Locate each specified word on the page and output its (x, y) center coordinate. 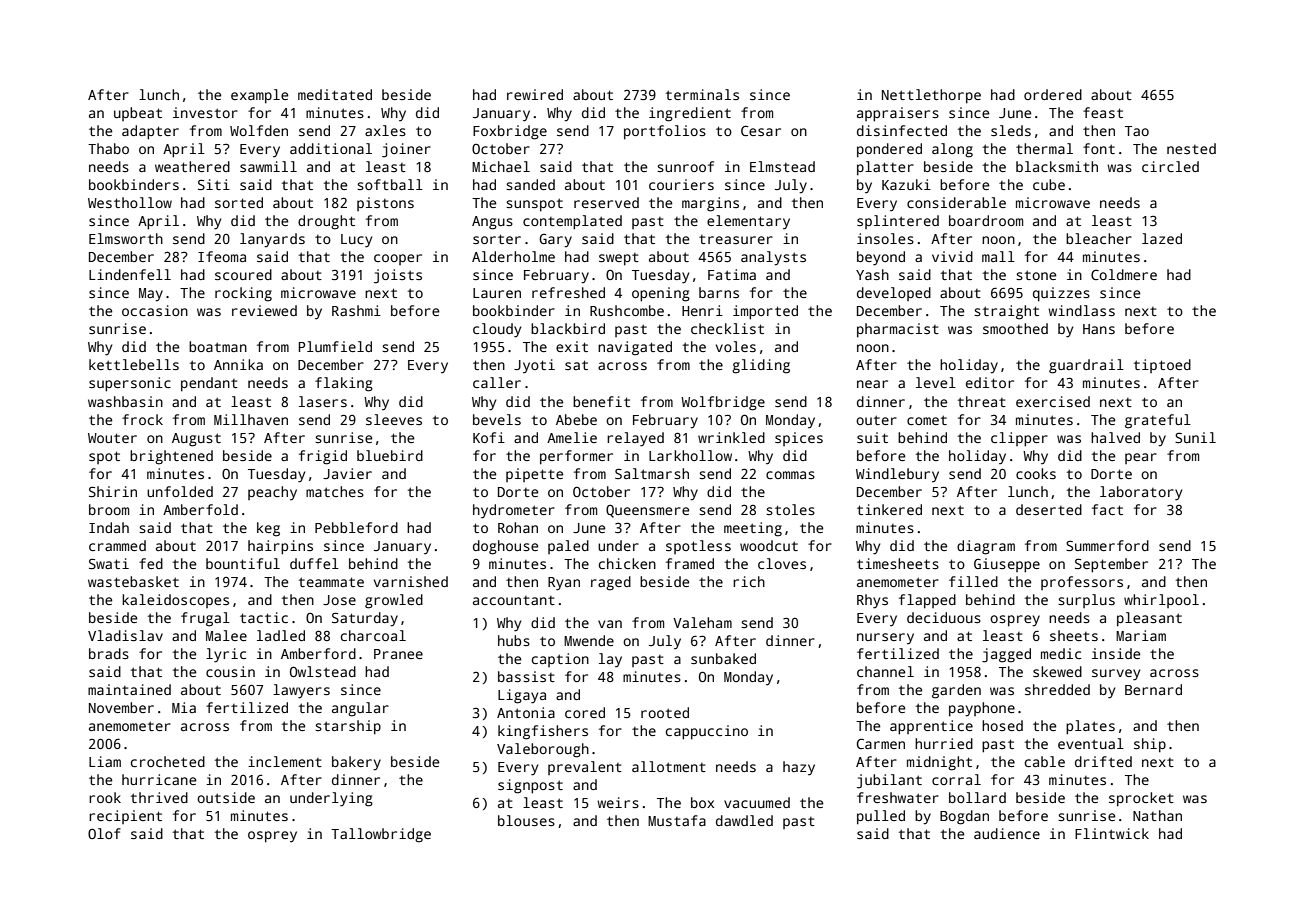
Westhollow (130, 202)
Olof (104, 833)
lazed (1162, 238)
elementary (748, 222)
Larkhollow (690, 455)
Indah (109, 527)
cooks (1036, 473)
